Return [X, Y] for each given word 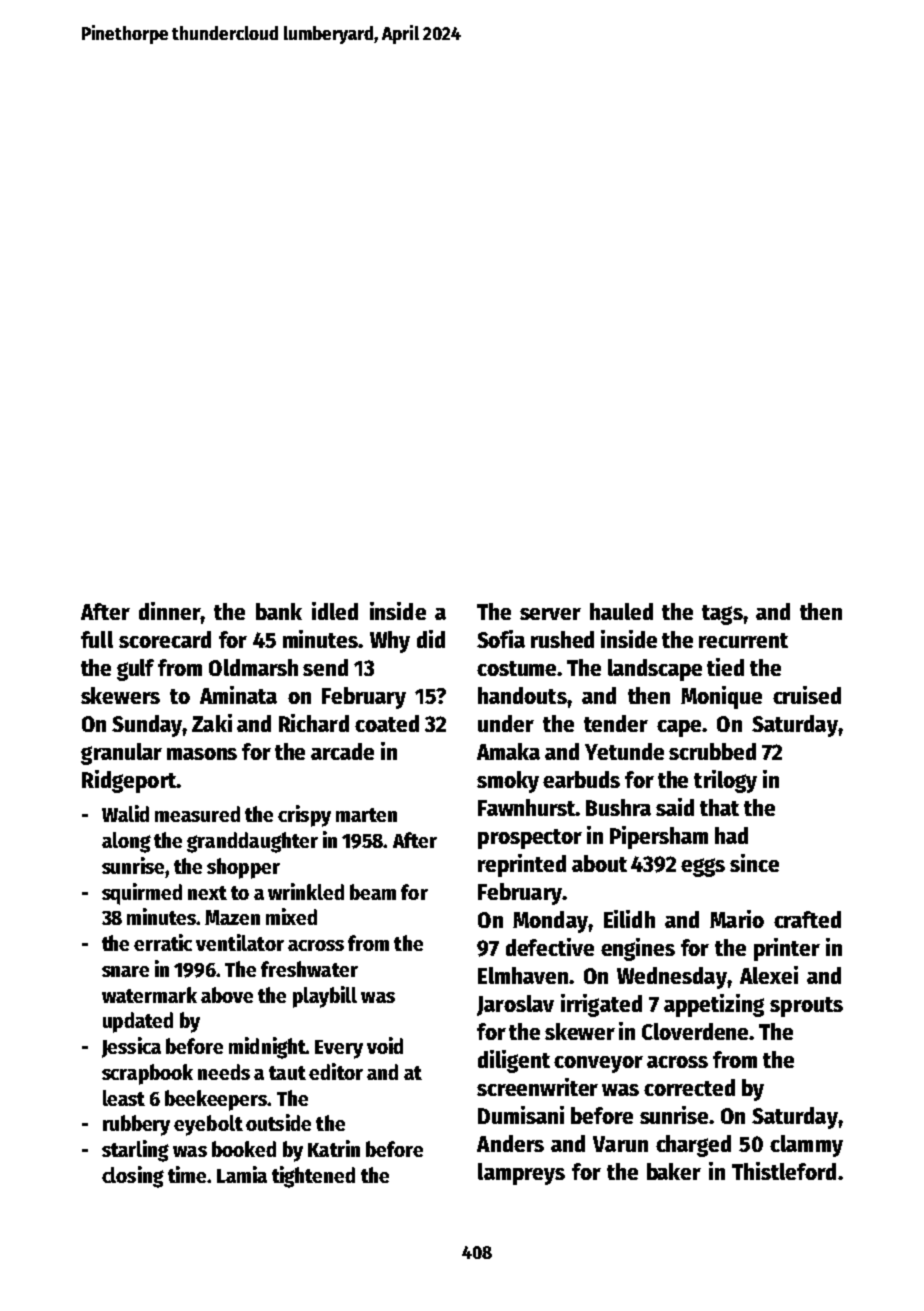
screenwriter [537, 1087]
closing [133, 1177]
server [550, 614]
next [207, 893]
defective [550, 947]
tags [722, 615]
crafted [807, 919]
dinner [169, 611]
